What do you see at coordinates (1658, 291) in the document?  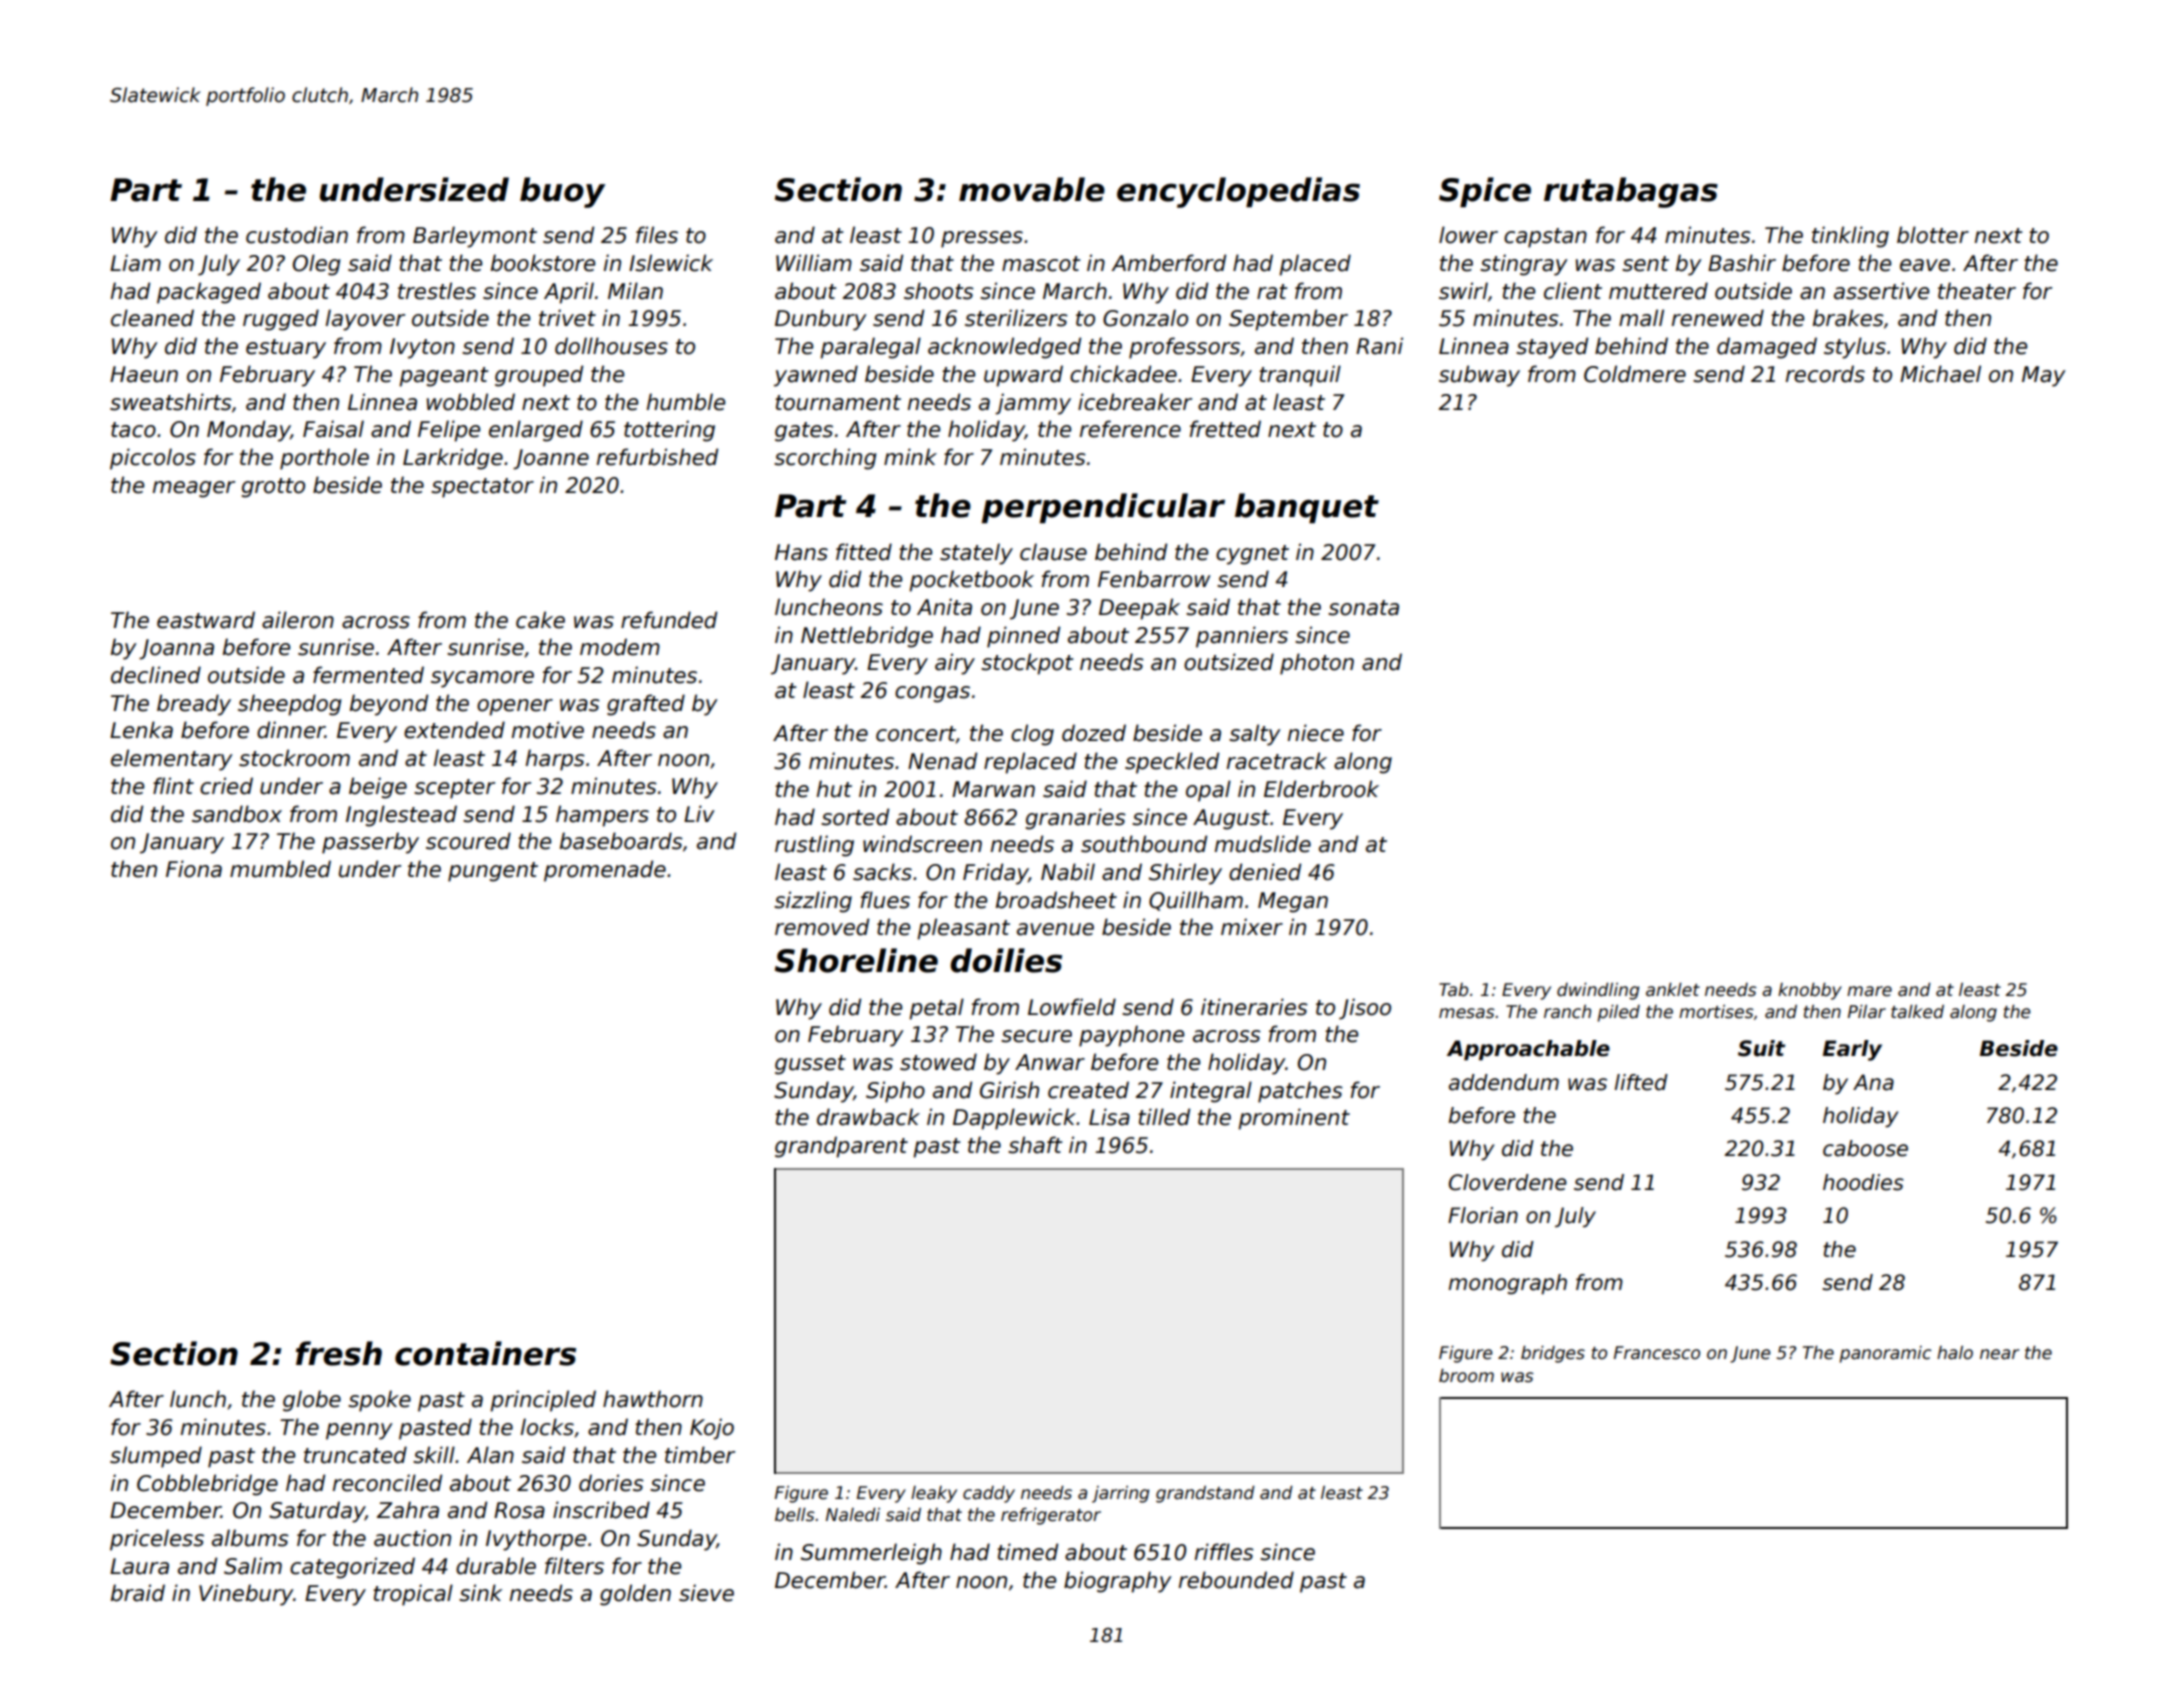 I see `muttered` at bounding box center [1658, 291].
